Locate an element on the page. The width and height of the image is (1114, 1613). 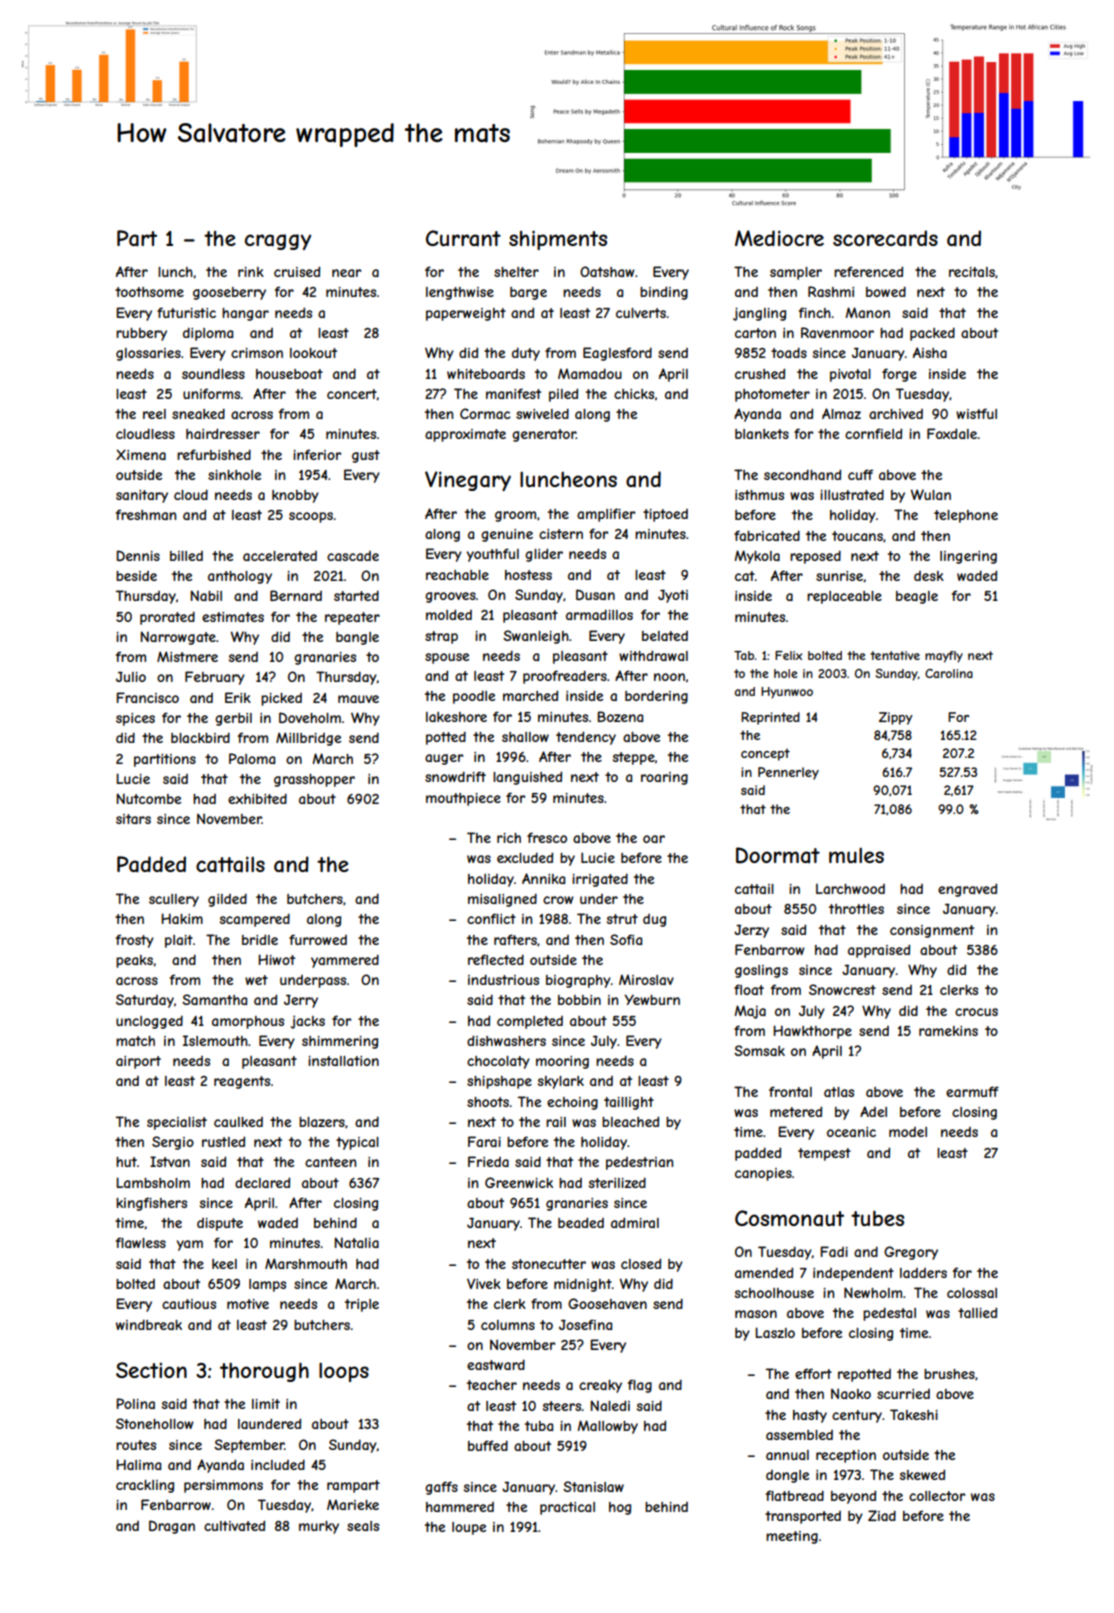
Laszlo is located at coordinates (775, 1332).
